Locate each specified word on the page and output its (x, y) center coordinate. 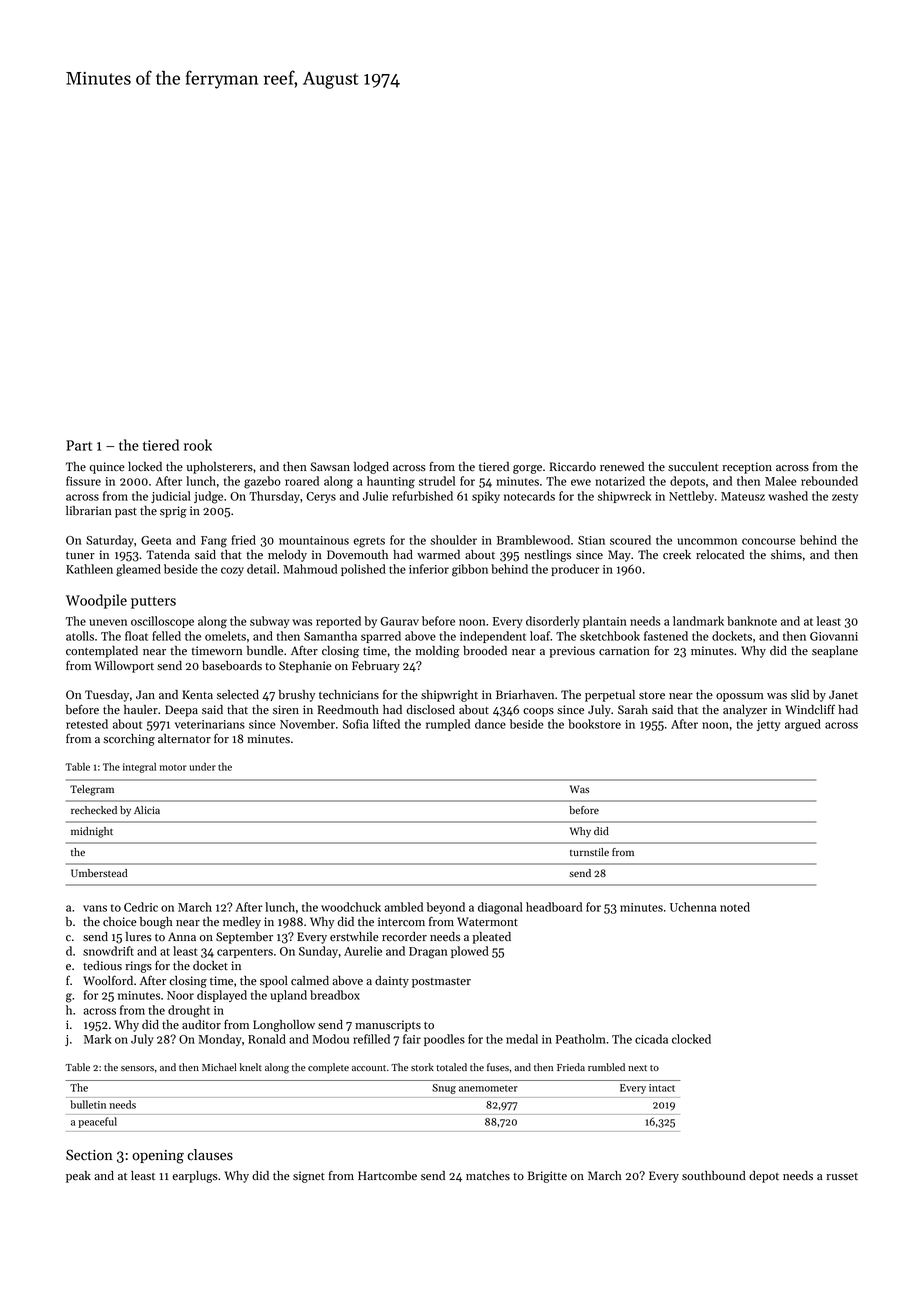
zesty (845, 498)
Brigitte (547, 1177)
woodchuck (351, 907)
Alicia (147, 810)
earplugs (195, 1177)
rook (198, 445)
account (369, 1068)
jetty (768, 725)
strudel (437, 481)
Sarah (633, 709)
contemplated (102, 652)
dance (490, 724)
